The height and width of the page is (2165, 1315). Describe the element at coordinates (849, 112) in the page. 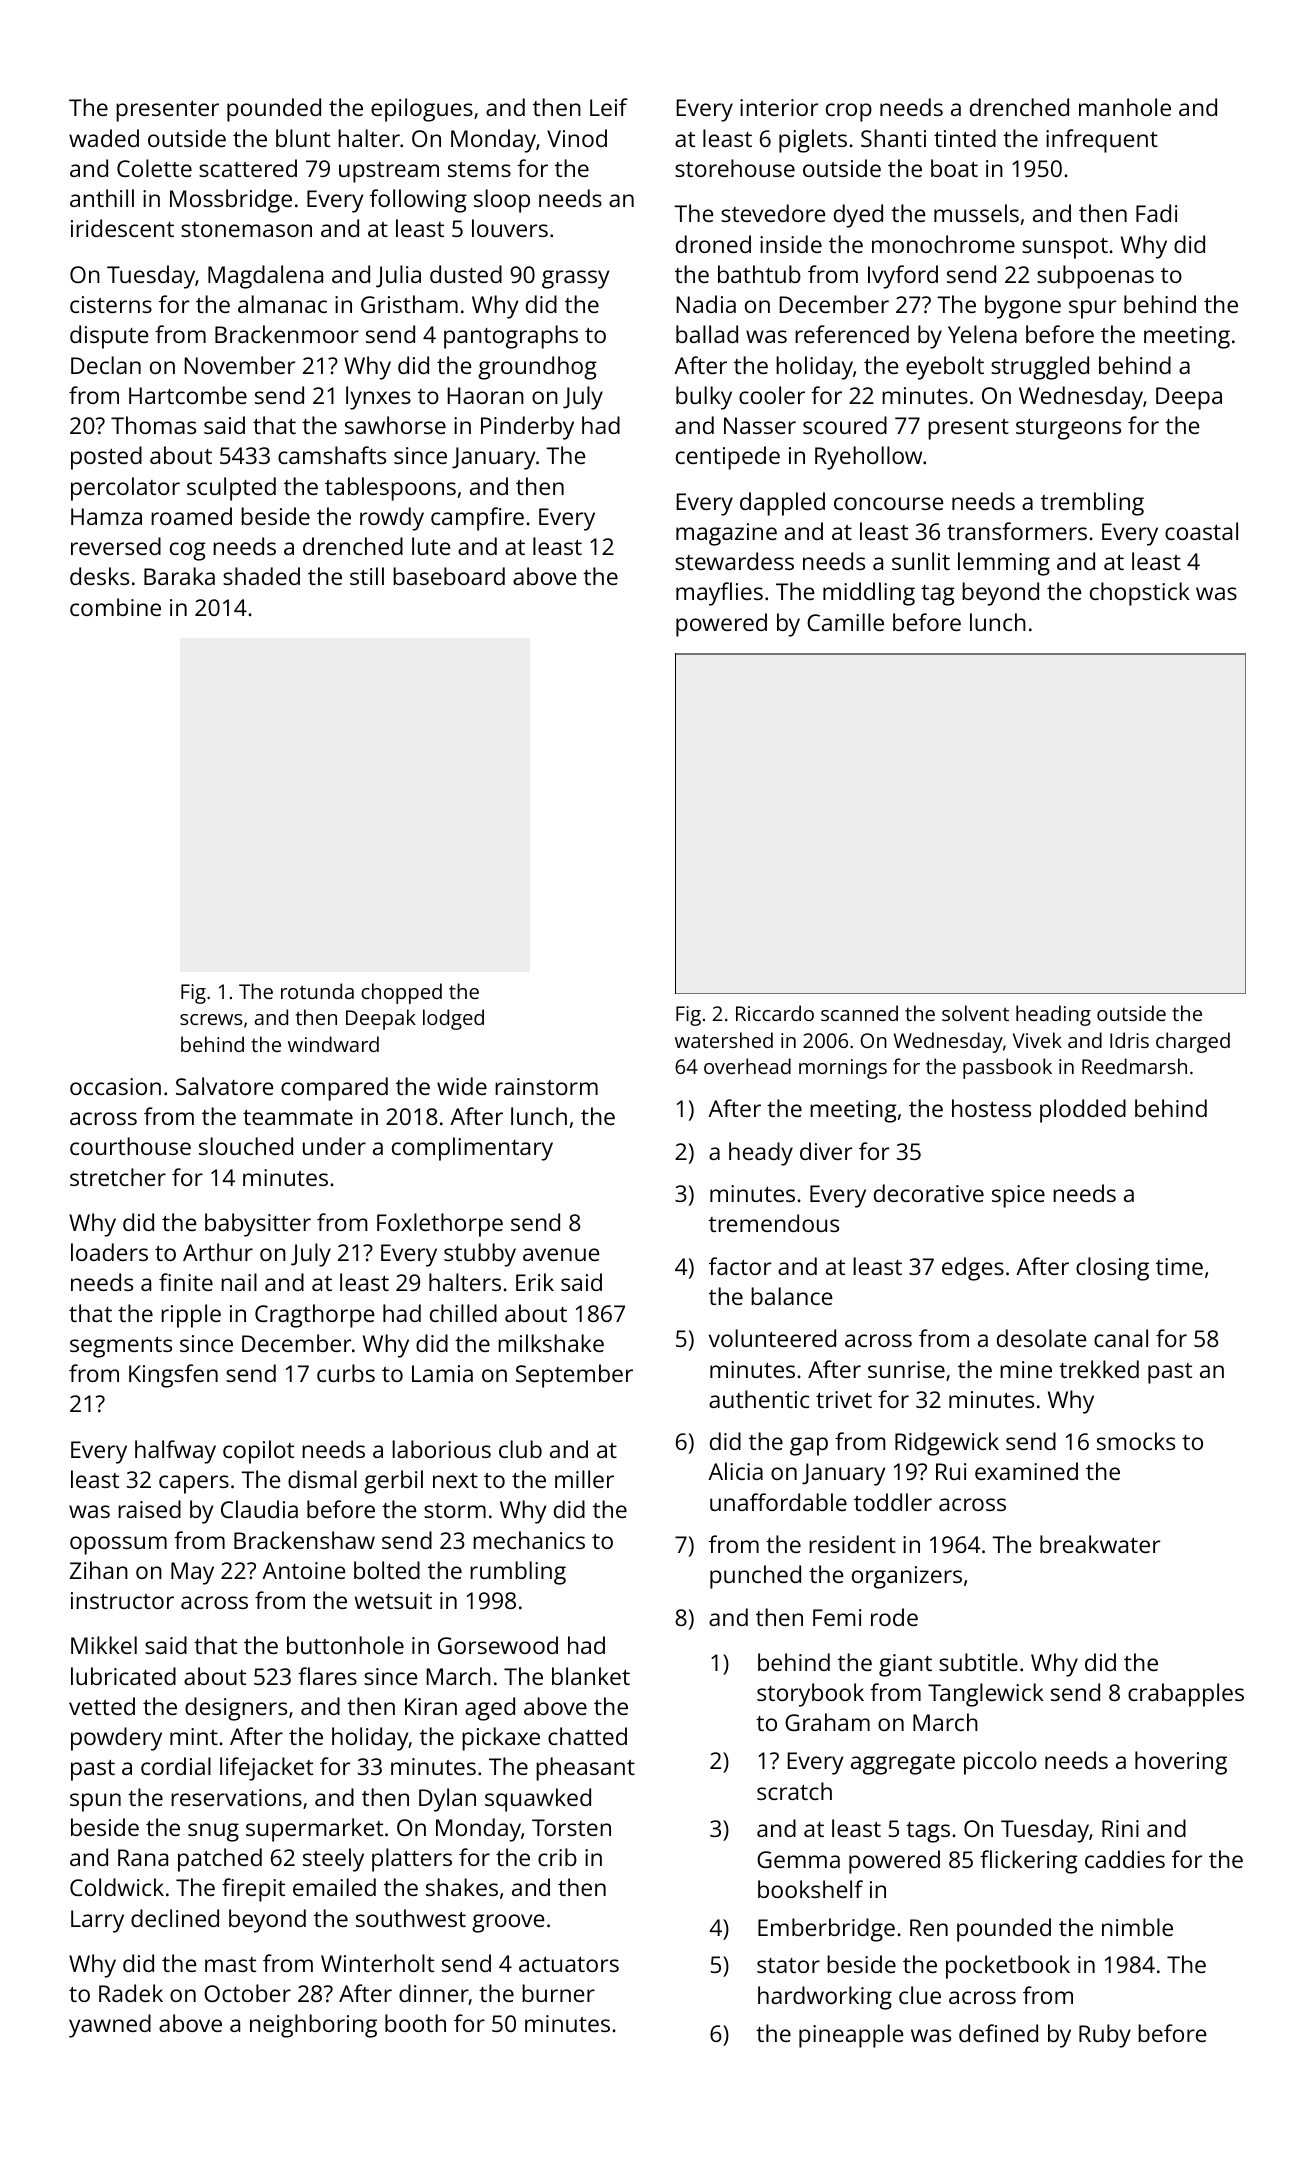

I see `crop` at that location.
